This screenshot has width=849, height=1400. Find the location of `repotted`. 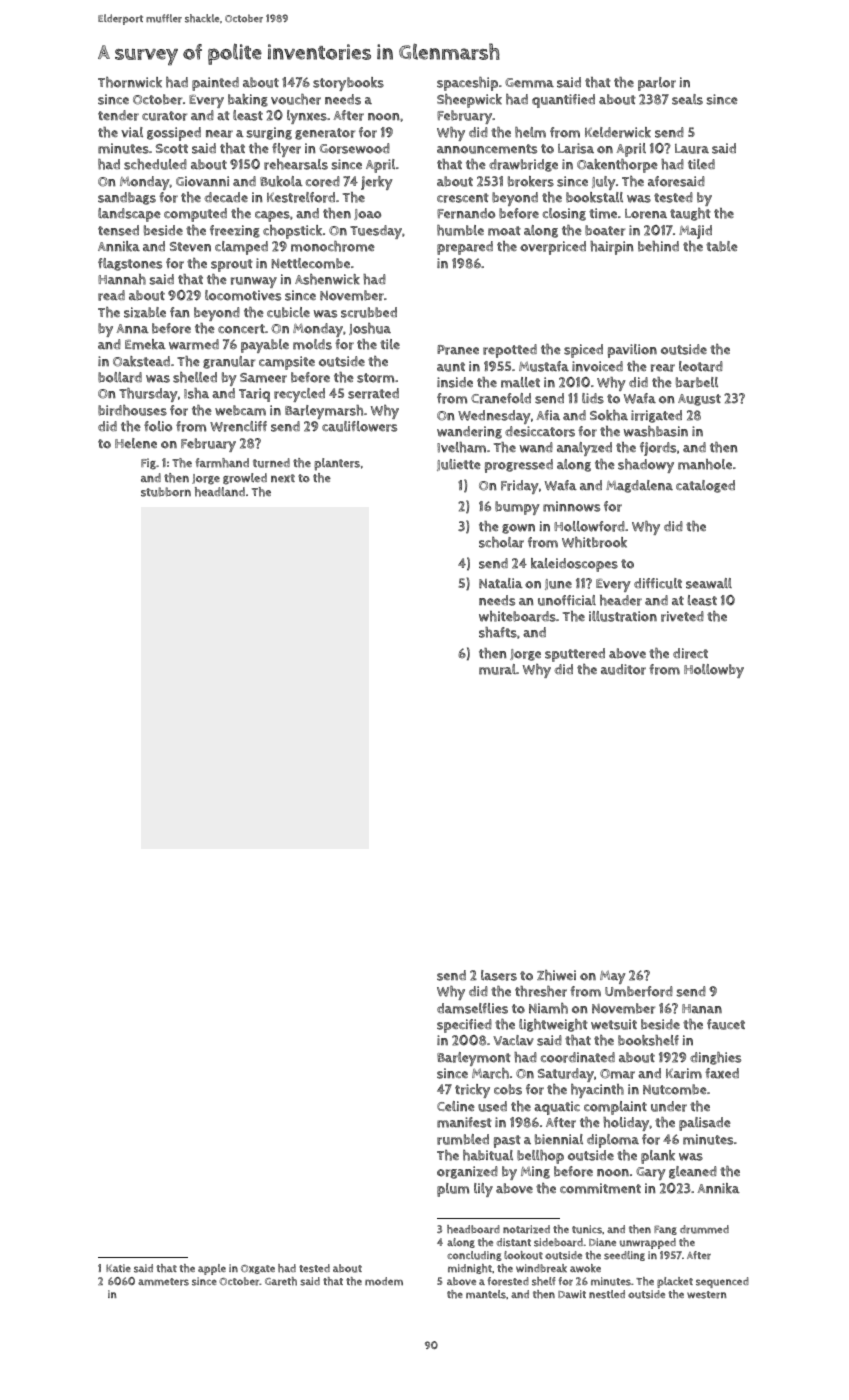

repotted is located at coordinates (510, 351).
